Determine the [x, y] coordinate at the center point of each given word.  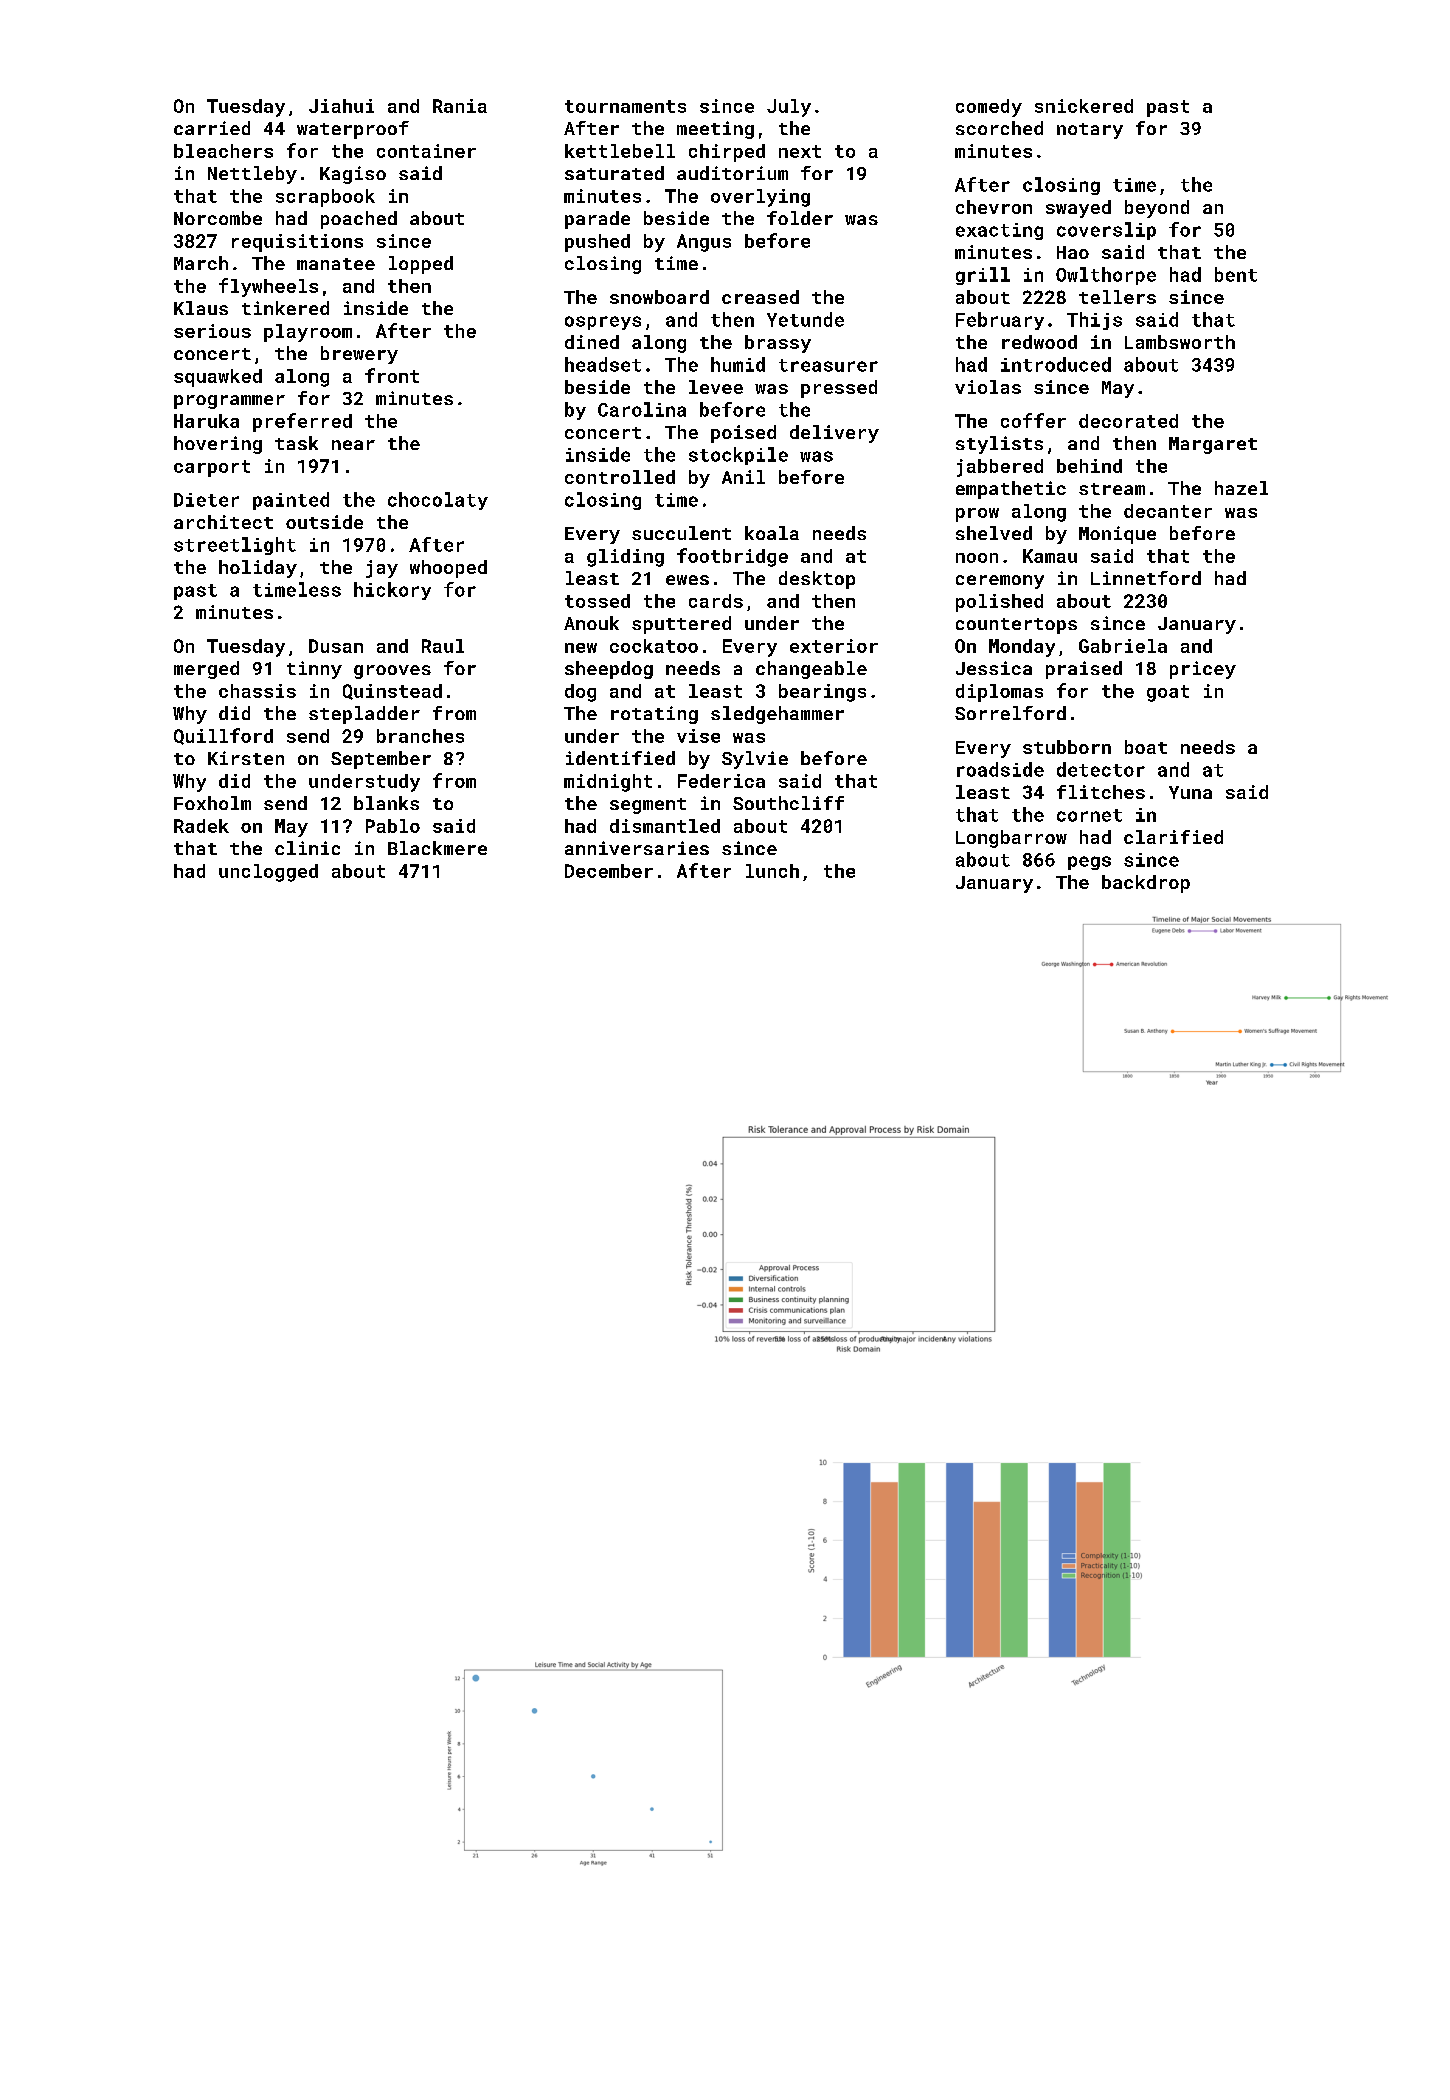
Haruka [206, 421]
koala [772, 533]
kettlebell [620, 151]
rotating [654, 715]
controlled [620, 477]
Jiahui [341, 106]
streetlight [235, 546]
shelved [994, 533]
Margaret [1213, 445]
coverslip [1106, 231]
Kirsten [246, 758]
